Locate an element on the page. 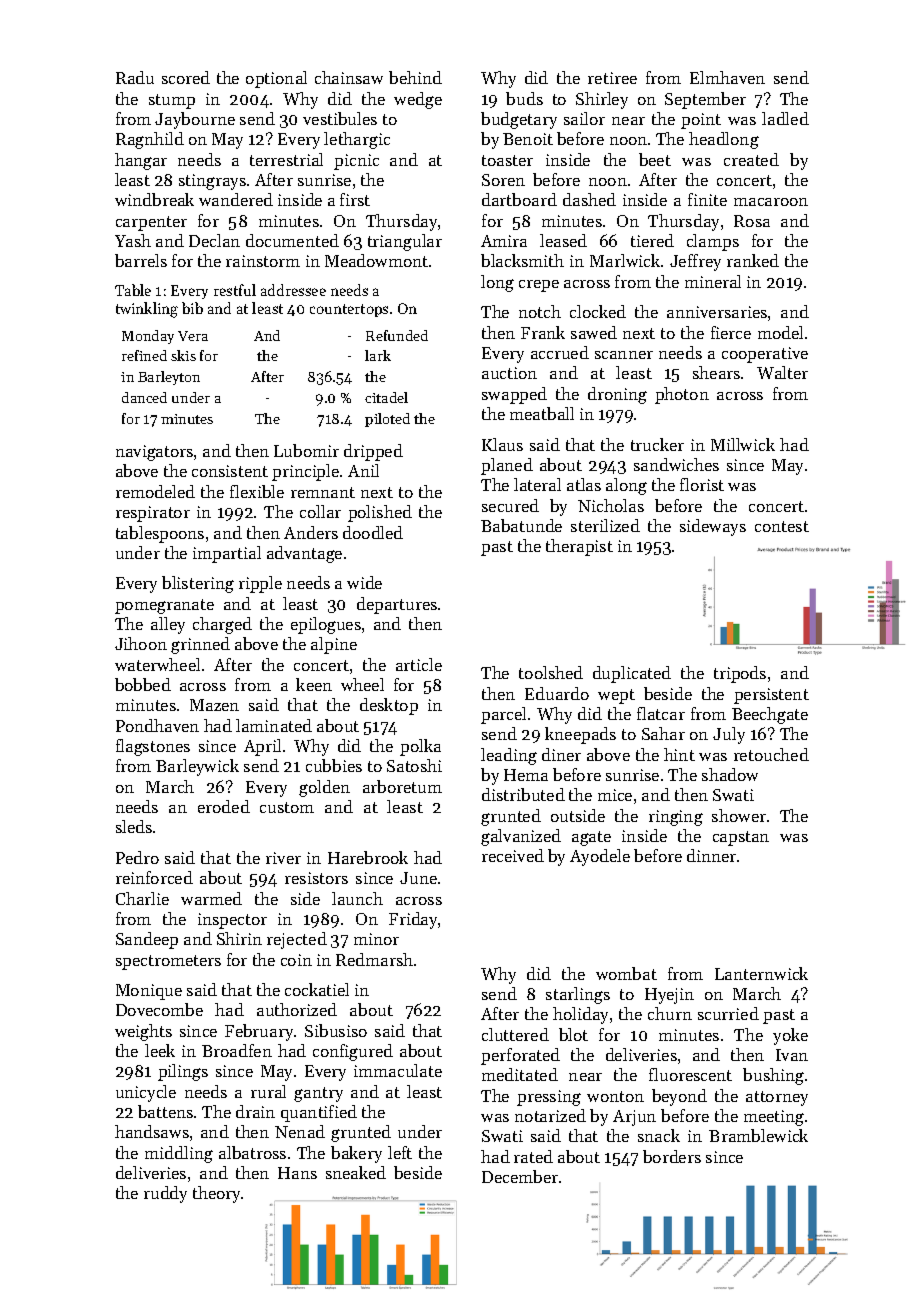 Image resolution: width=924 pixels, height=1308 pixels. Redmarsh is located at coordinates (374, 959).
